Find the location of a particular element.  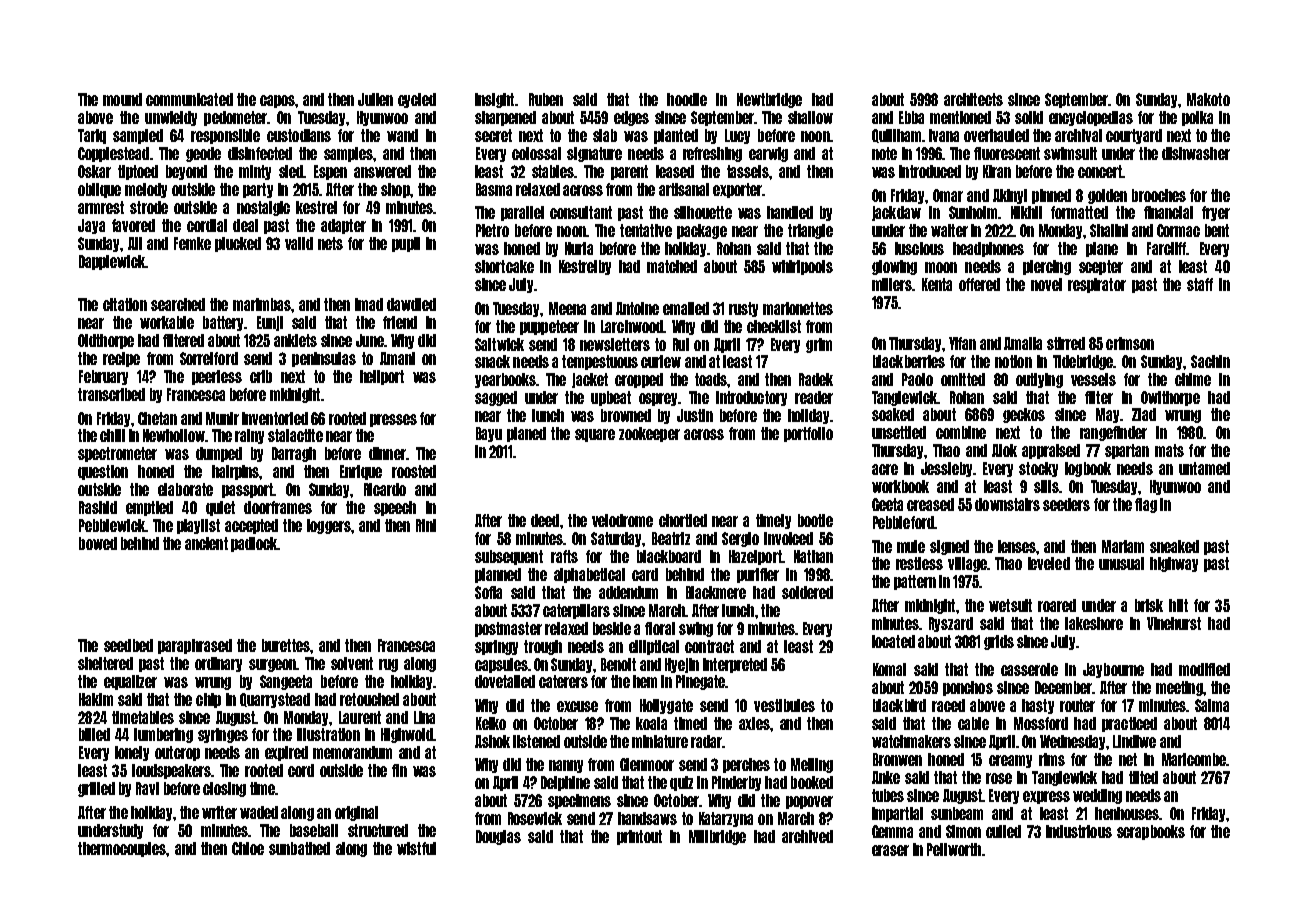

melody is located at coordinates (146, 190).
